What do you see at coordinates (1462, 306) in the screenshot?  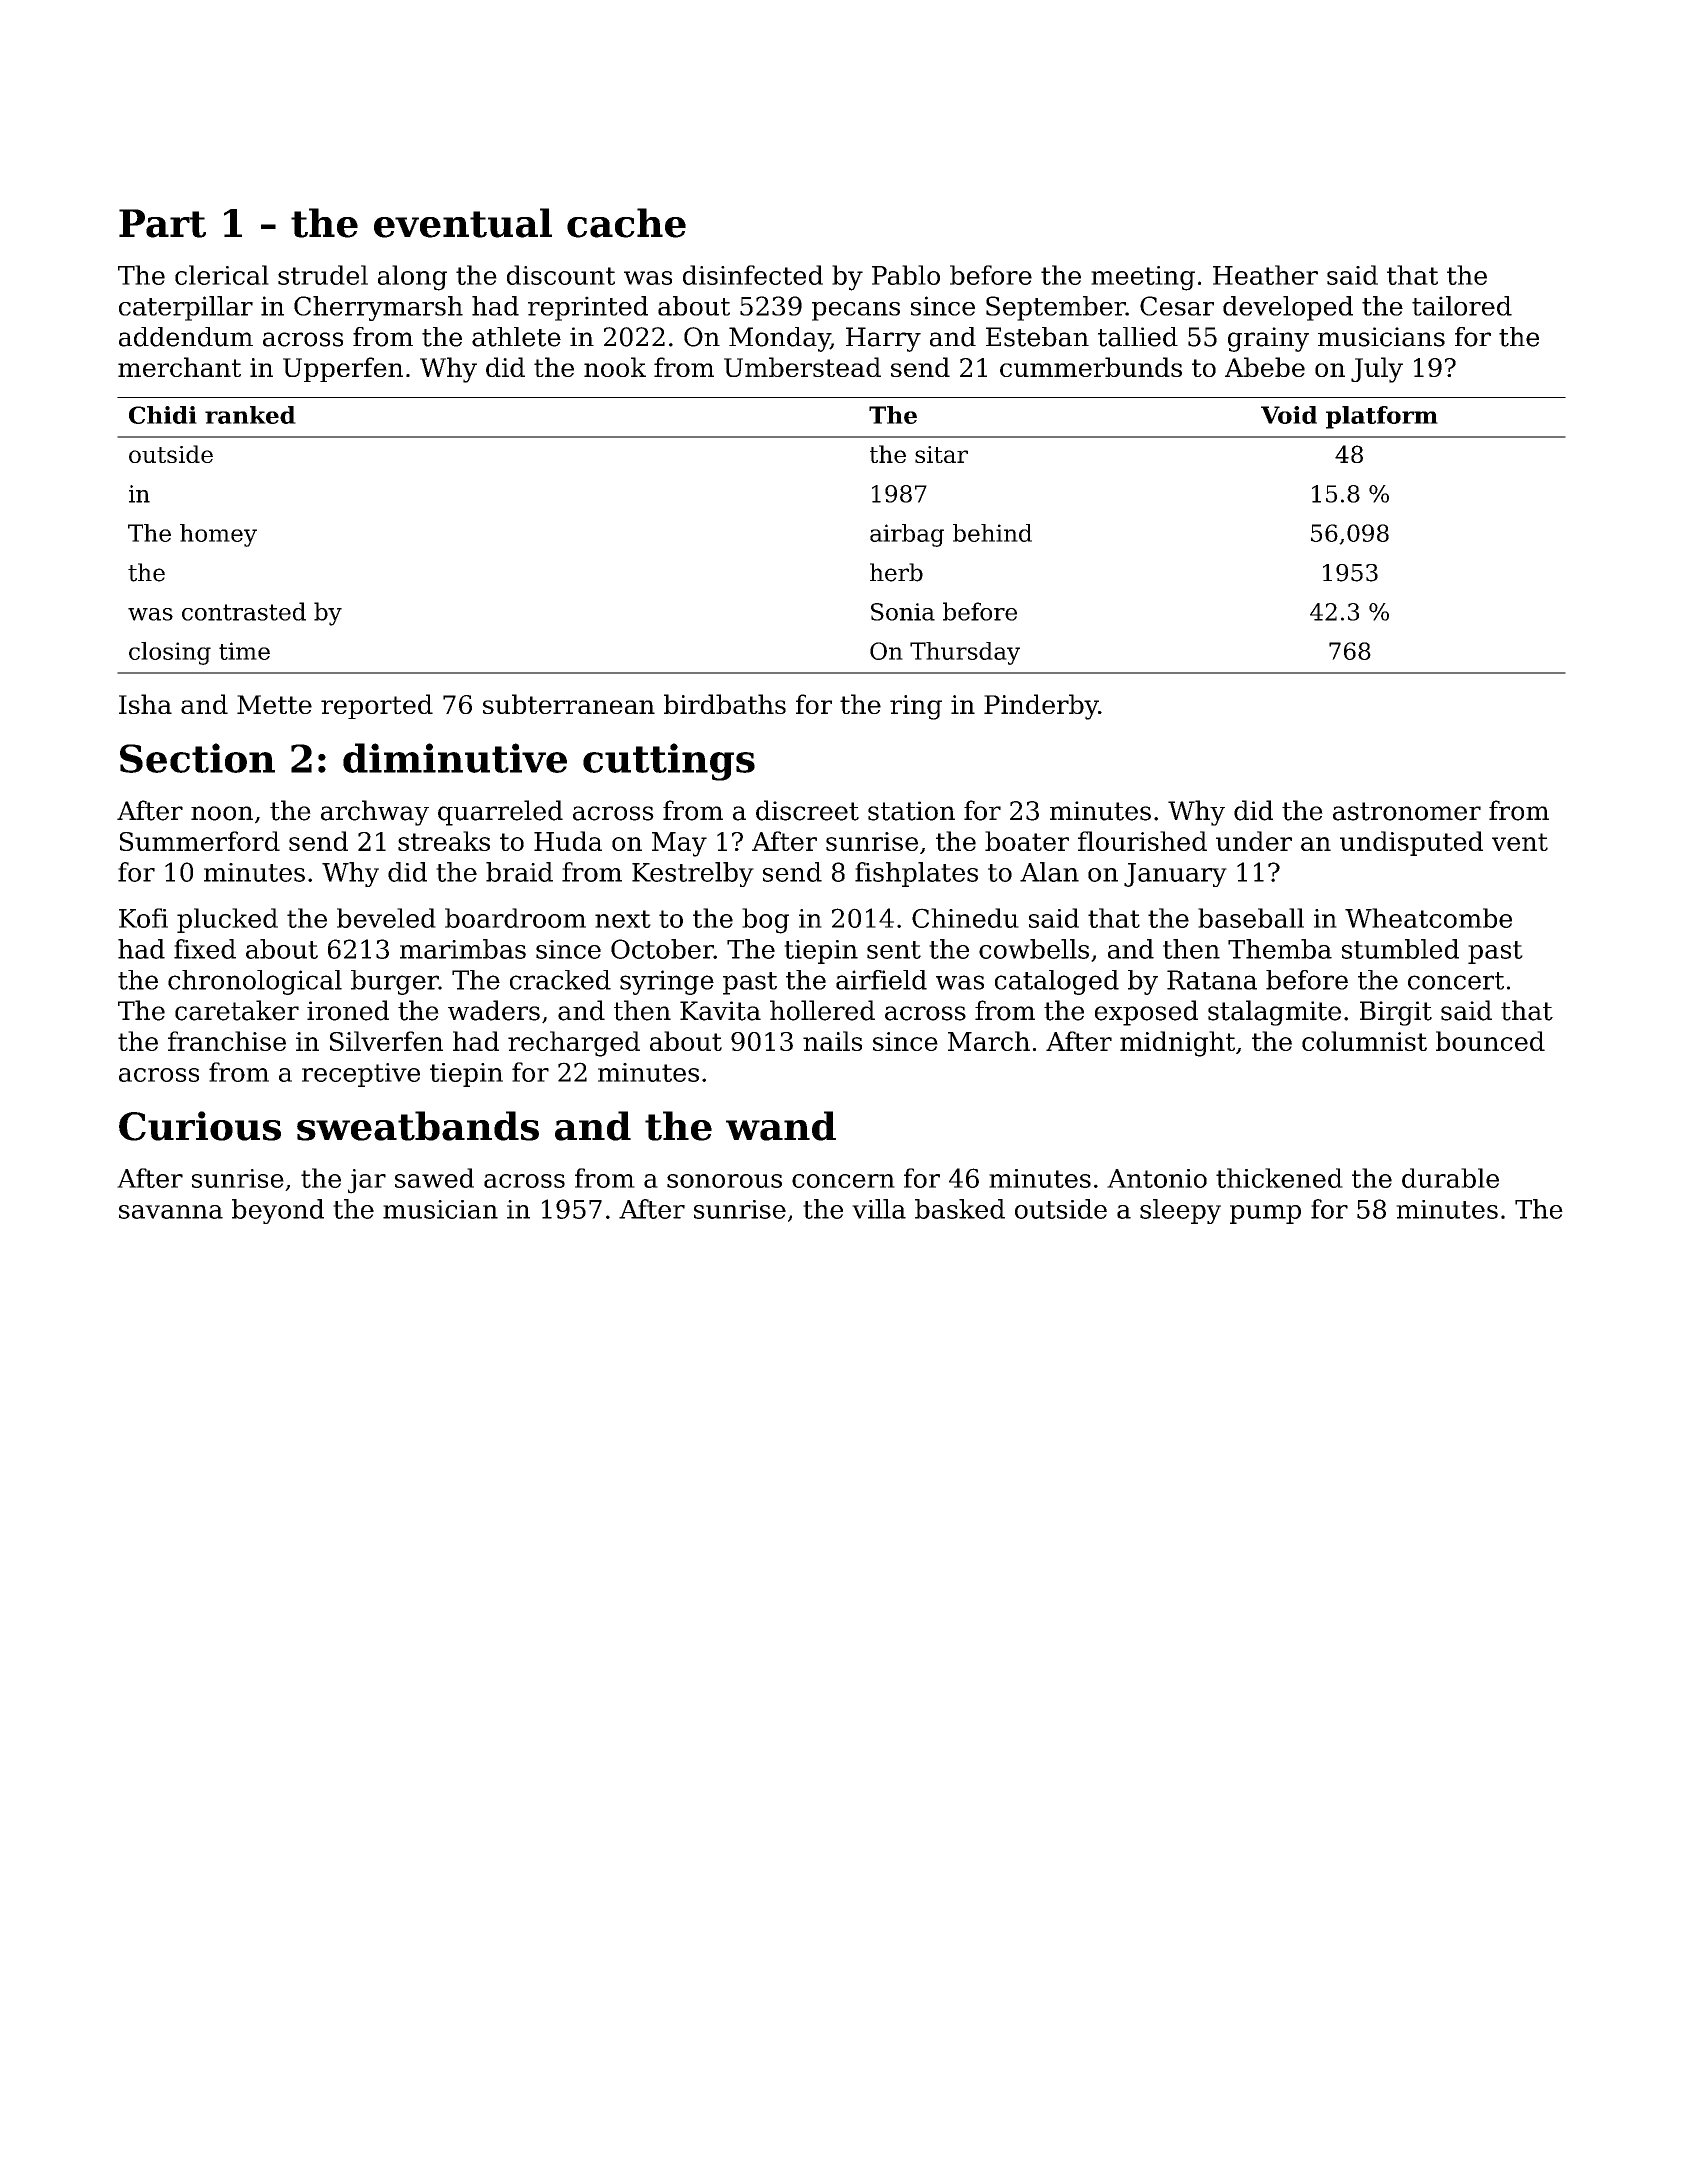 I see `tailored` at bounding box center [1462, 306].
